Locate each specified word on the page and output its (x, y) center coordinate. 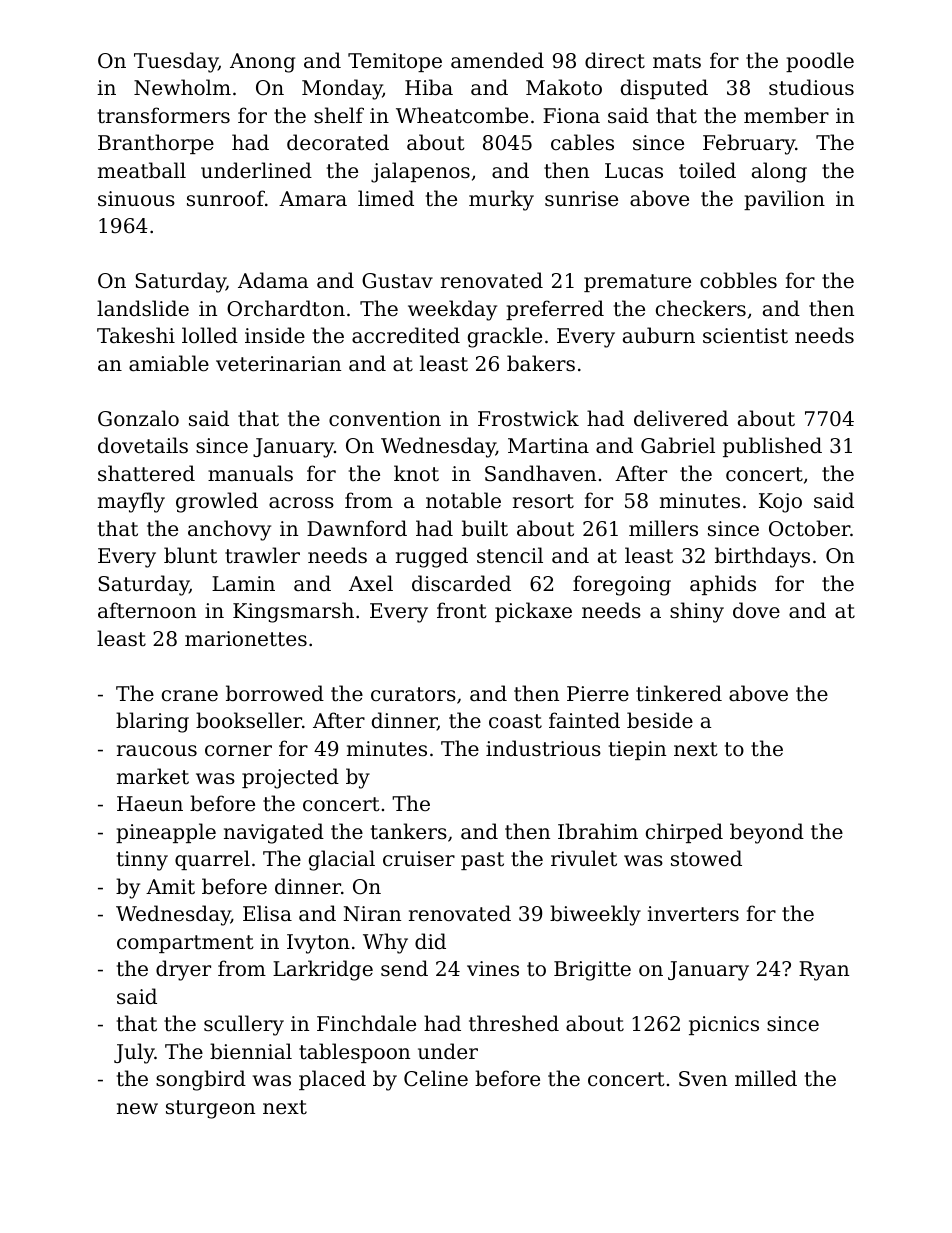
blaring (152, 722)
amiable (169, 363)
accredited (406, 335)
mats (677, 61)
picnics (724, 1025)
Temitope (395, 62)
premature (637, 283)
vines (493, 969)
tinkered (679, 693)
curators (413, 694)
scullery (244, 1025)
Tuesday (176, 62)
